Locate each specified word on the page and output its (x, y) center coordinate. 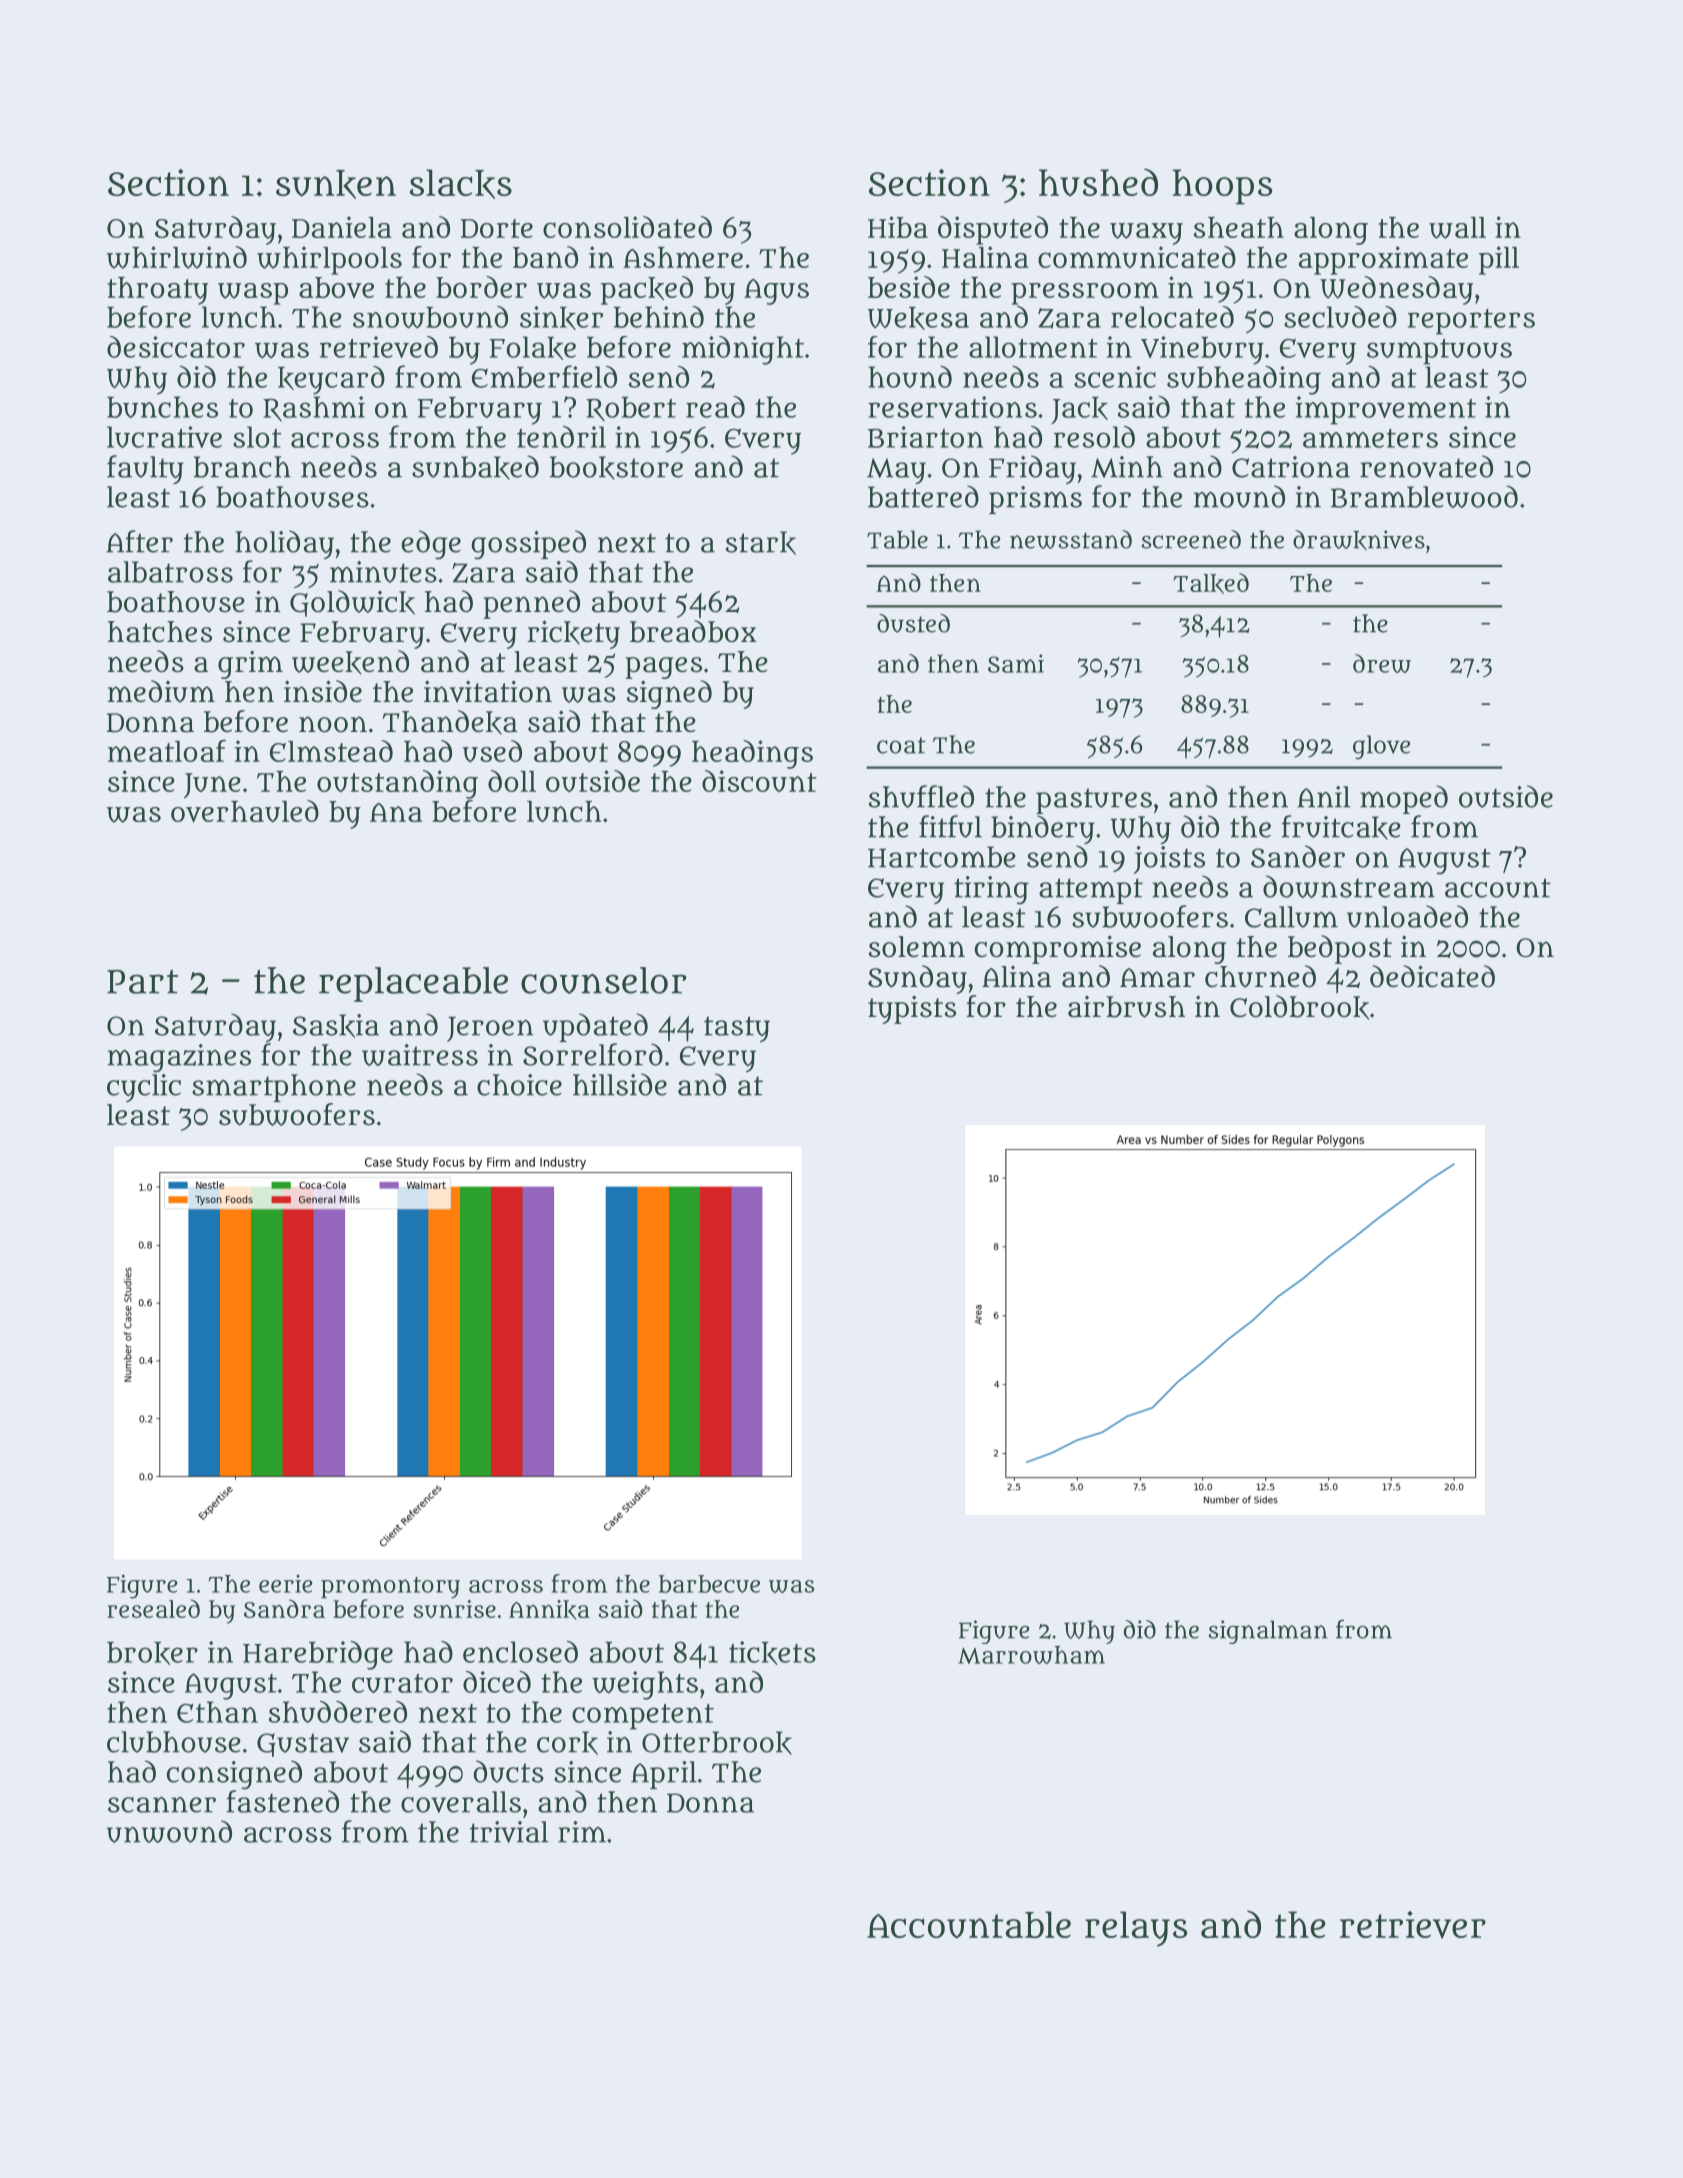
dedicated (1432, 976)
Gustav (303, 1745)
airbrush (1126, 1007)
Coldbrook (1299, 1007)
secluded (1340, 317)
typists (912, 1009)
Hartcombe (942, 857)
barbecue (709, 1584)
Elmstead (331, 751)
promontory (390, 1588)
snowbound (430, 317)
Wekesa (918, 318)
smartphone (274, 1088)
